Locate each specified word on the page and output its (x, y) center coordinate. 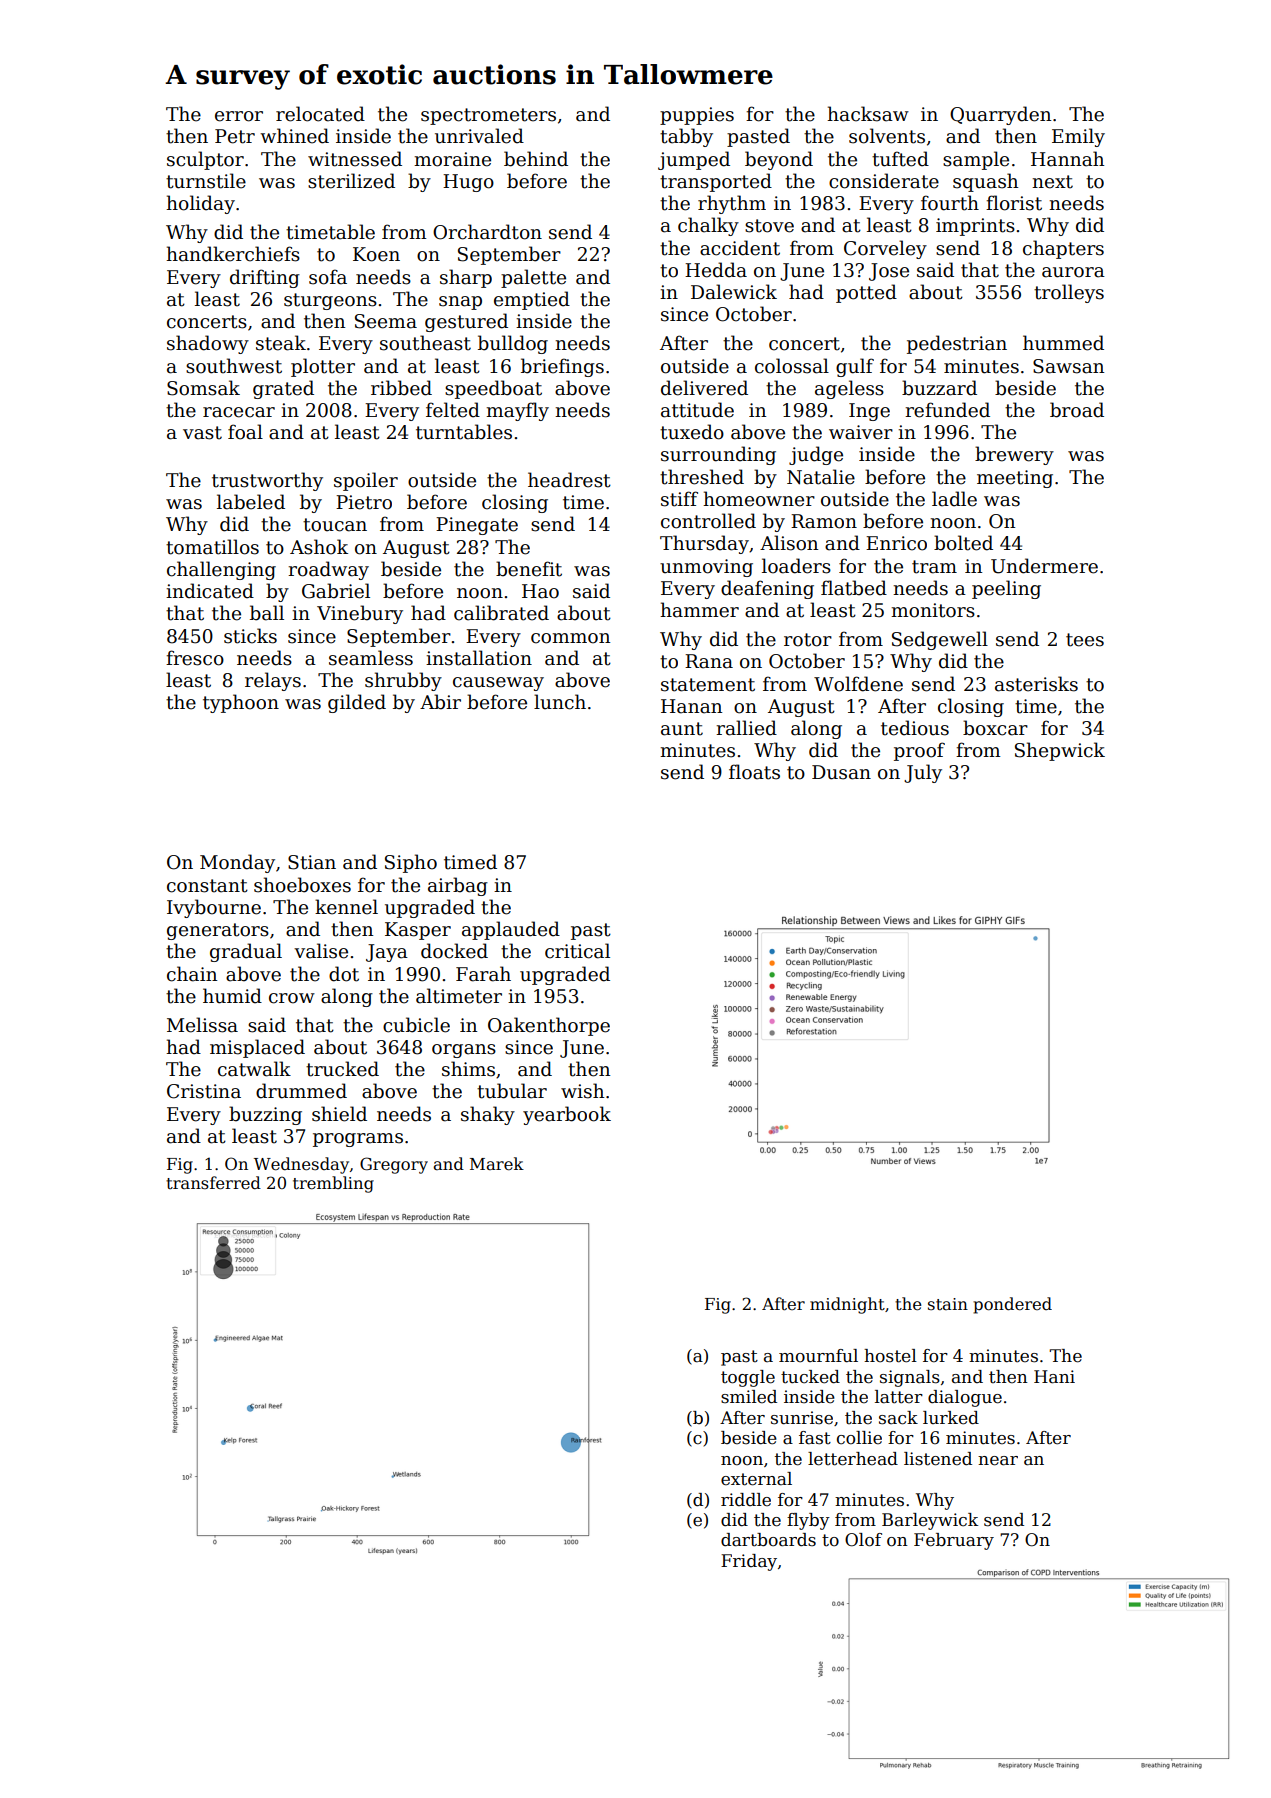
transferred (213, 1183)
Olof (863, 1540)
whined (294, 136)
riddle (746, 1500)
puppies (697, 116)
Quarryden (1000, 115)
